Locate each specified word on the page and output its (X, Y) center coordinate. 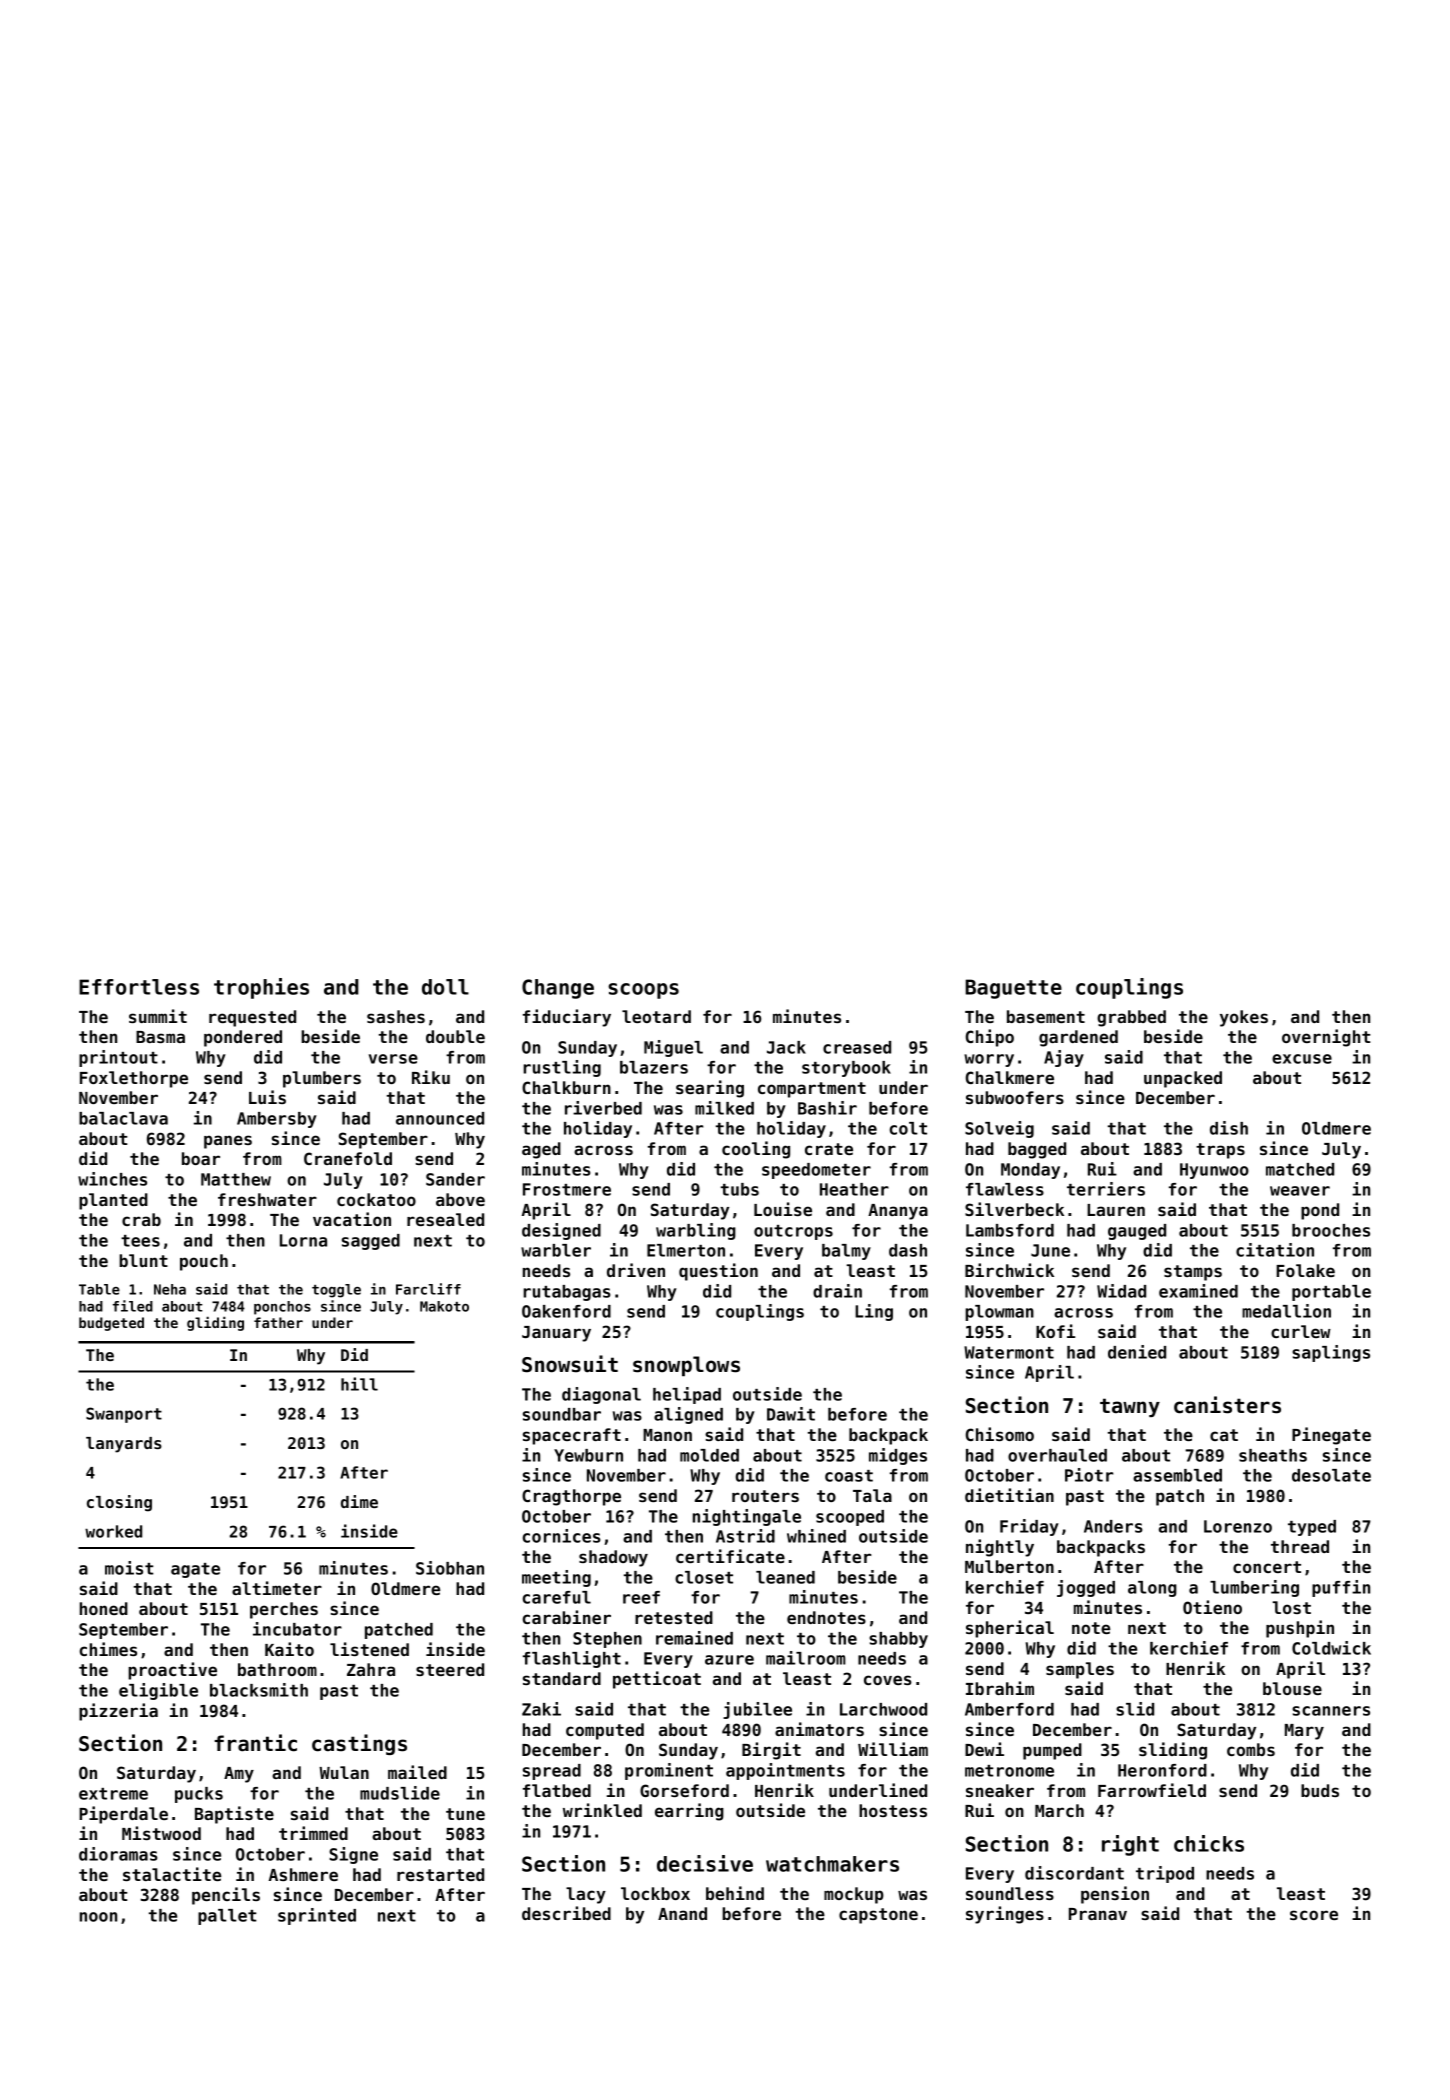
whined (816, 1536)
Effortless (139, 987)
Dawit (791, 1414)
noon (98, 1917)
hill (359, 1384)
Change (558, 989)
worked (113, 1531)
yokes (1244, 1018)
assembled (1177, 1475)
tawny (1130, 1407)
